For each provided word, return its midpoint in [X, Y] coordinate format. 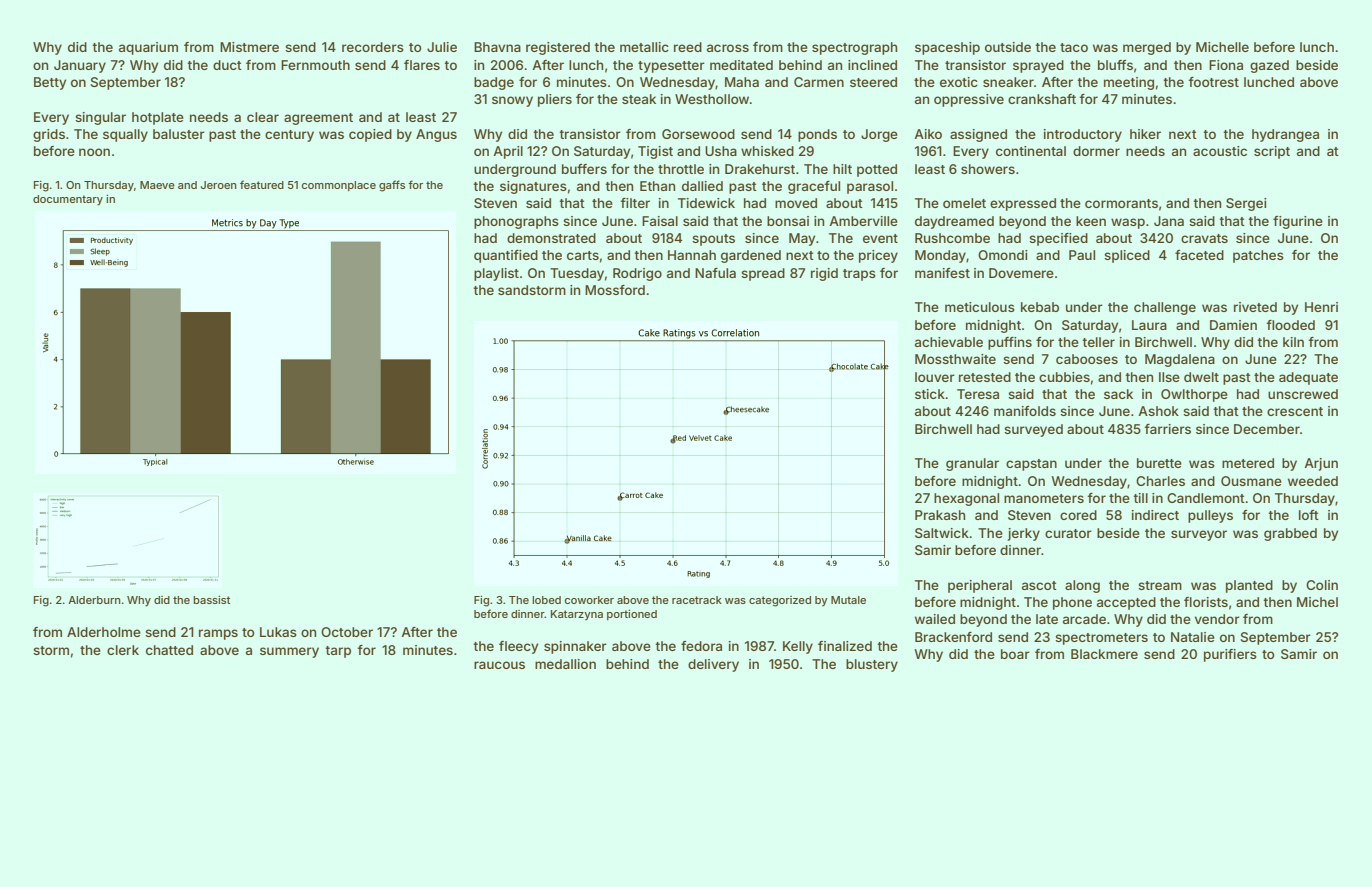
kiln [1293, 342]
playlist [496, 274]
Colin [1322, 585]
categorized [780, 601]
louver [935, 377]
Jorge [879, 135]
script [1272, 152]
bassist [211, 600]
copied [370, 135]
